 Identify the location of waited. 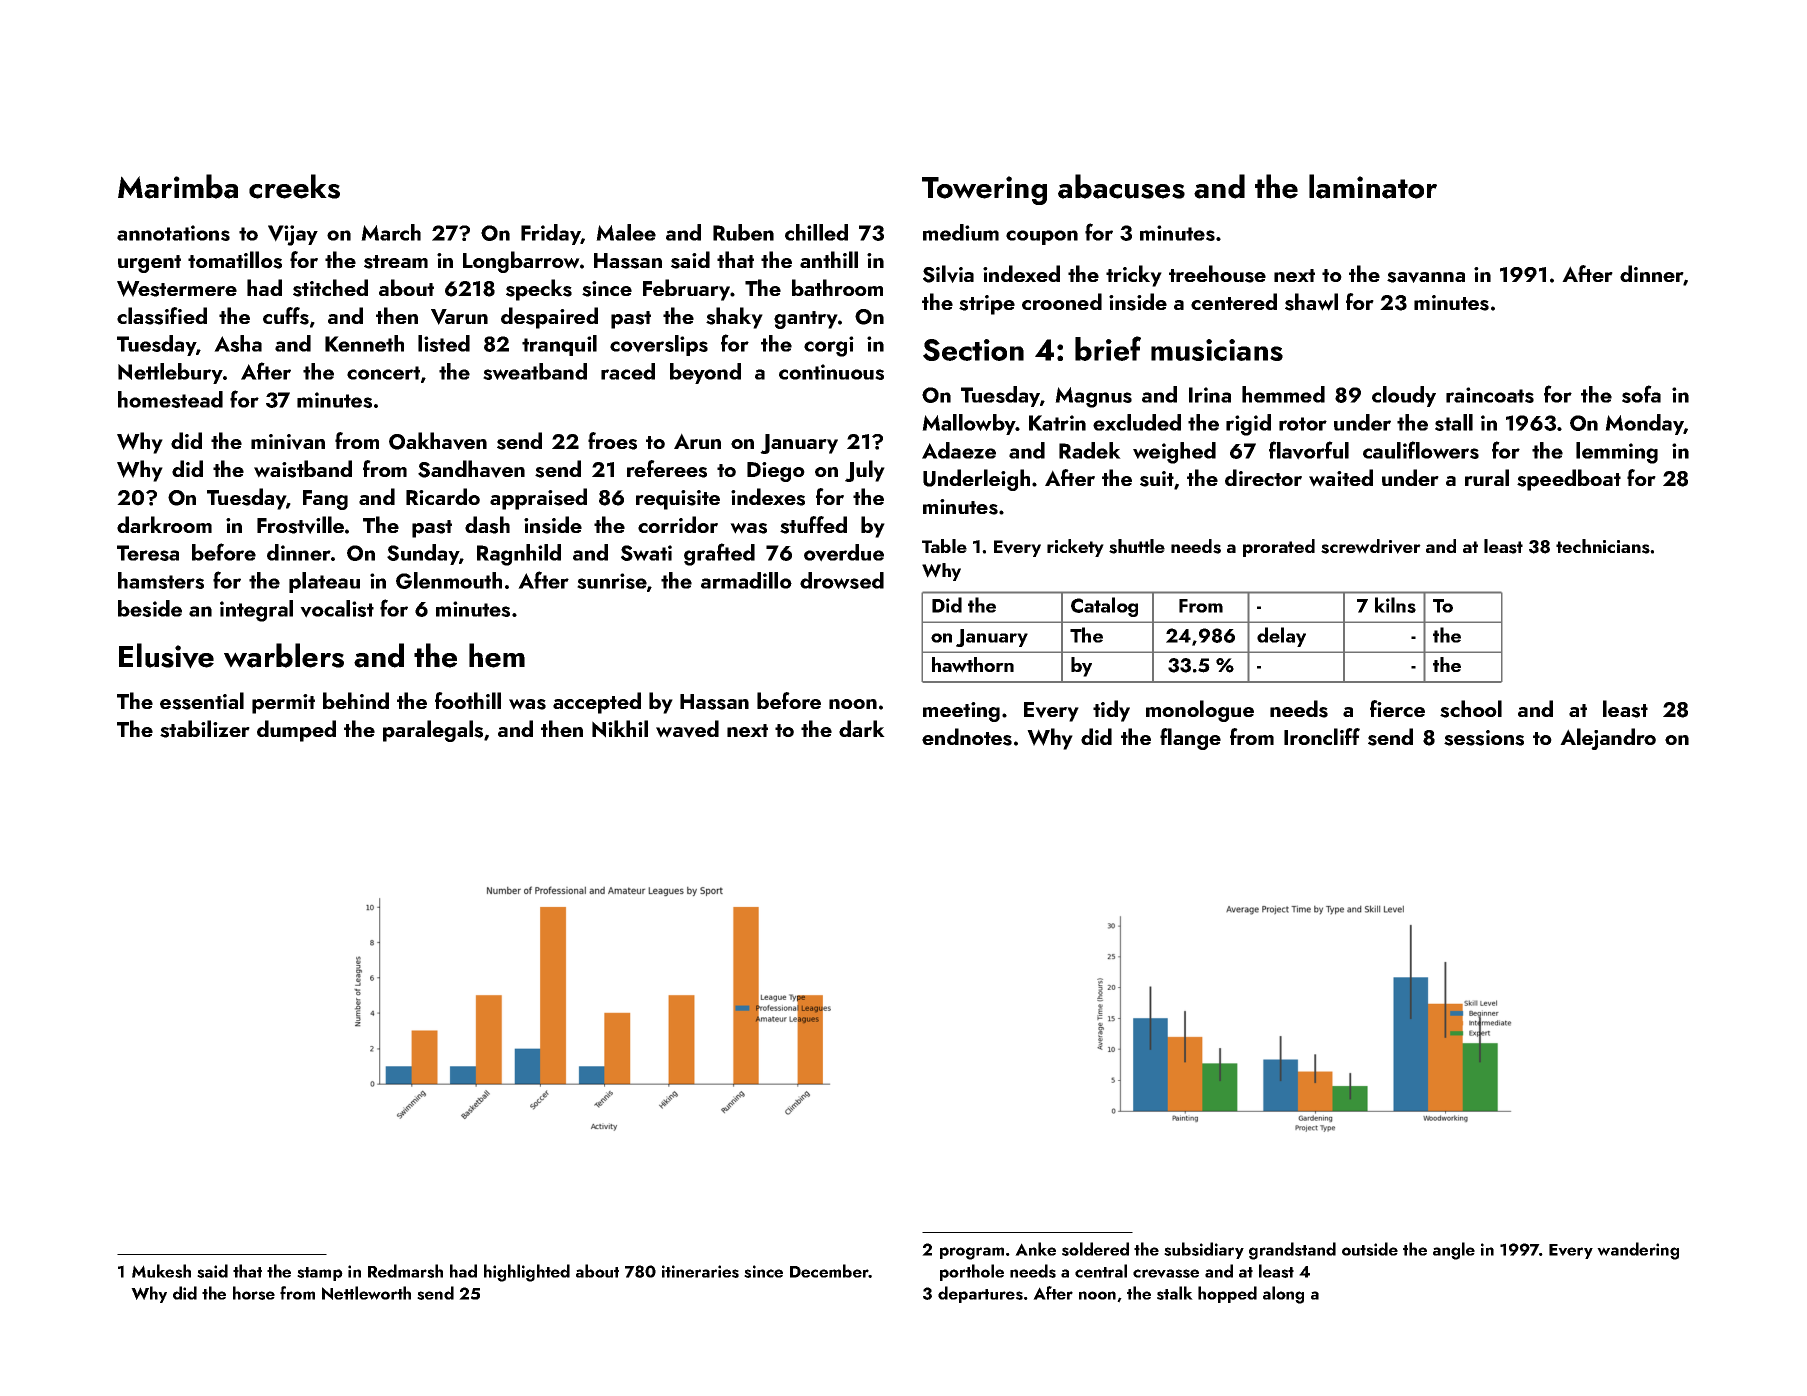
(1341, 478).
